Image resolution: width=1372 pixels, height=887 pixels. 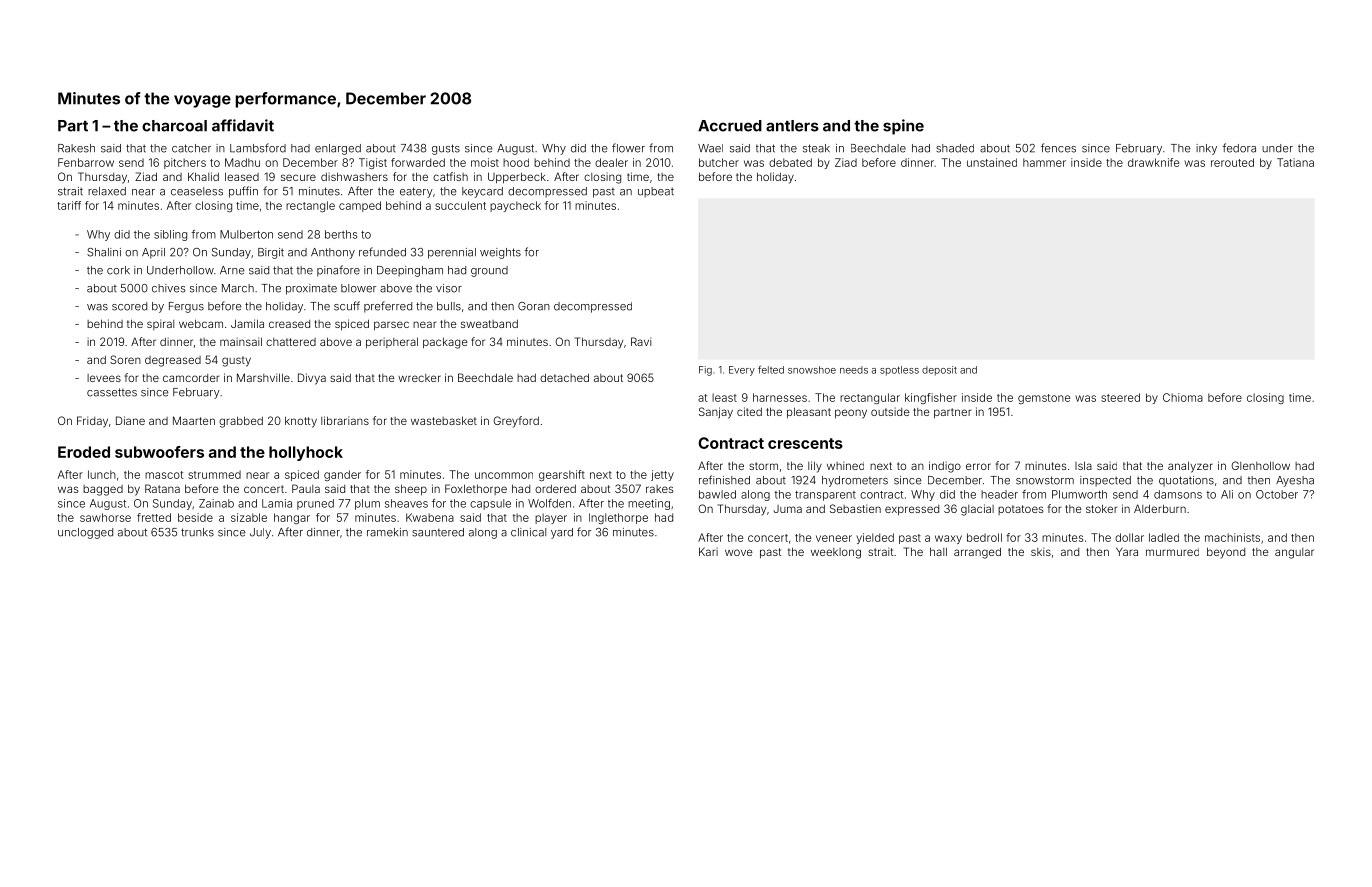 What do you see at coordinates (174, 126) in the screenshot?
I see `charcoal` at bounding box center [174, 126].
